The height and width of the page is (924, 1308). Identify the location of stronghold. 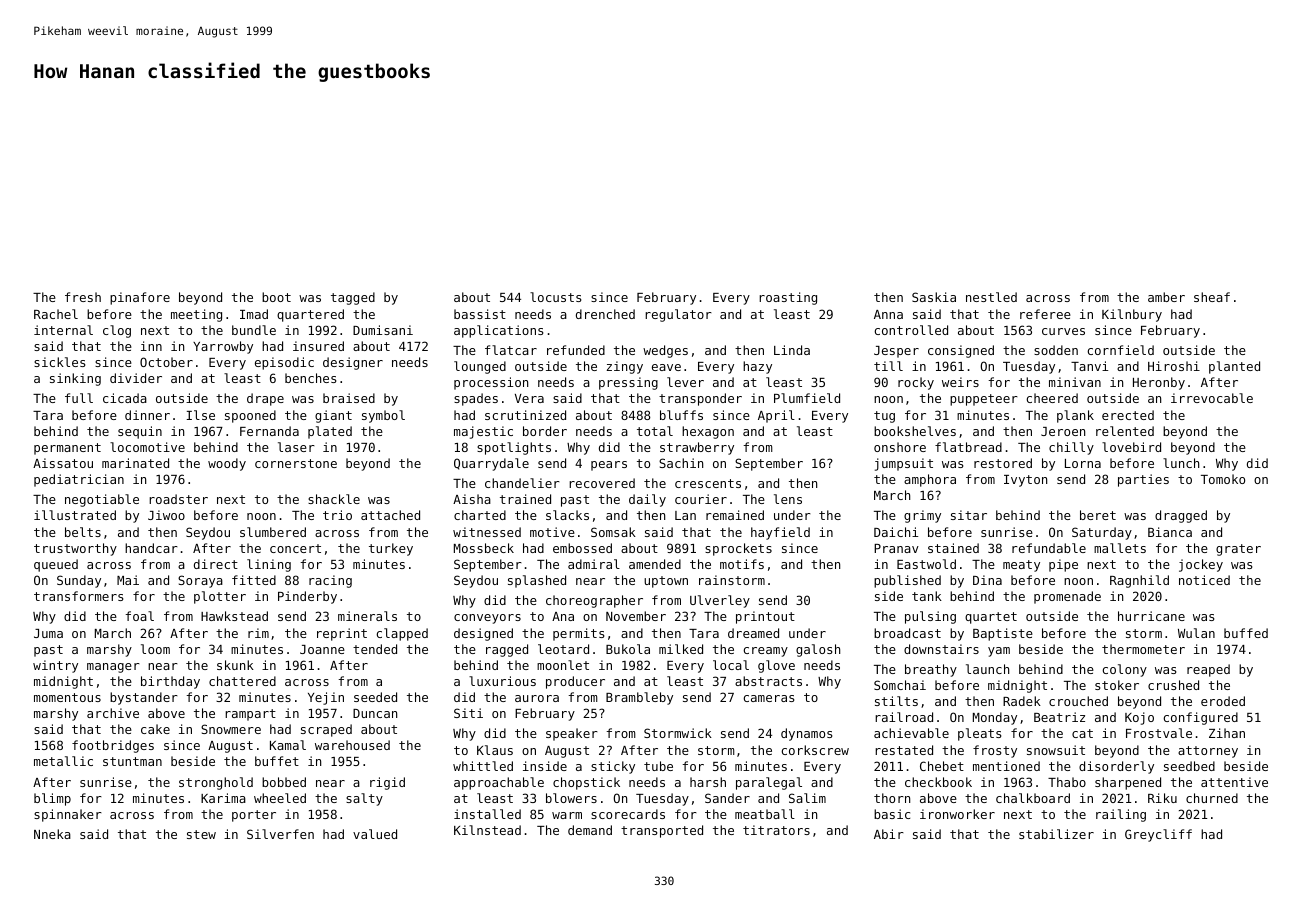
(216, 783).
